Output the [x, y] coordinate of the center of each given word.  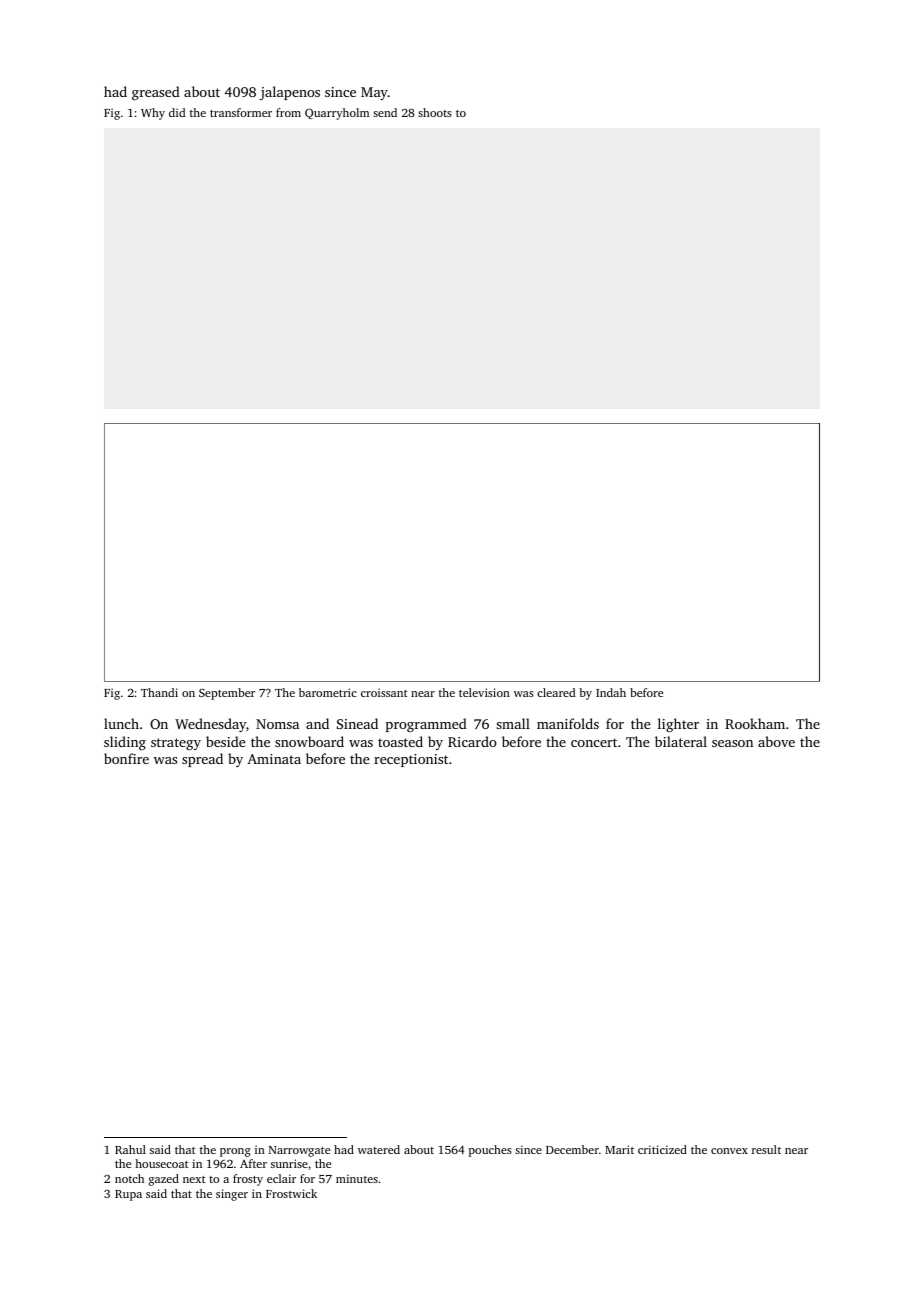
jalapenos [289, 93]
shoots [435, 112]
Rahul [130, 1149]
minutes [357, 1178]
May [374, 93]
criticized [662, 1149]
